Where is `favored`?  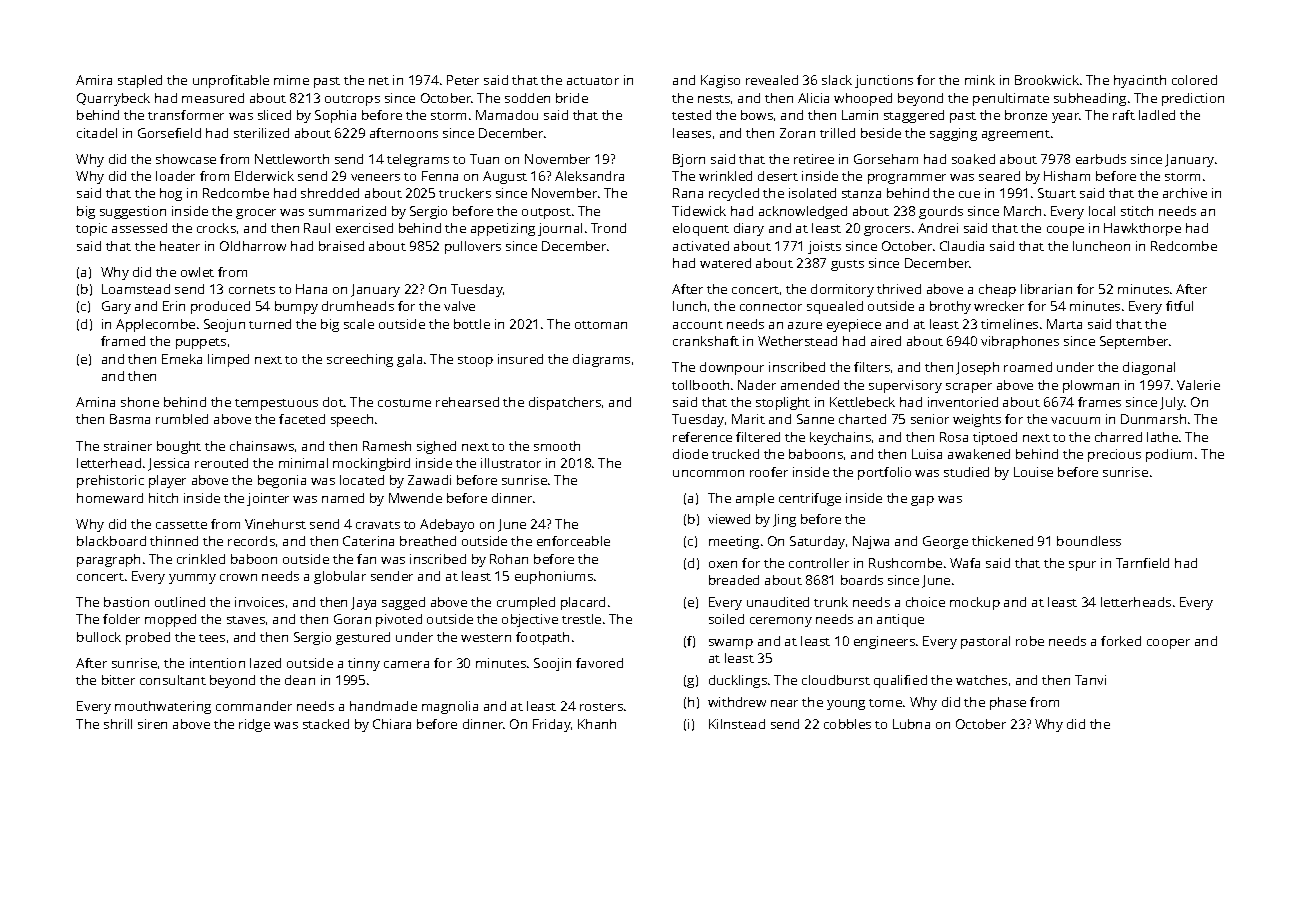
favored is located at coordinates (599, 663).
